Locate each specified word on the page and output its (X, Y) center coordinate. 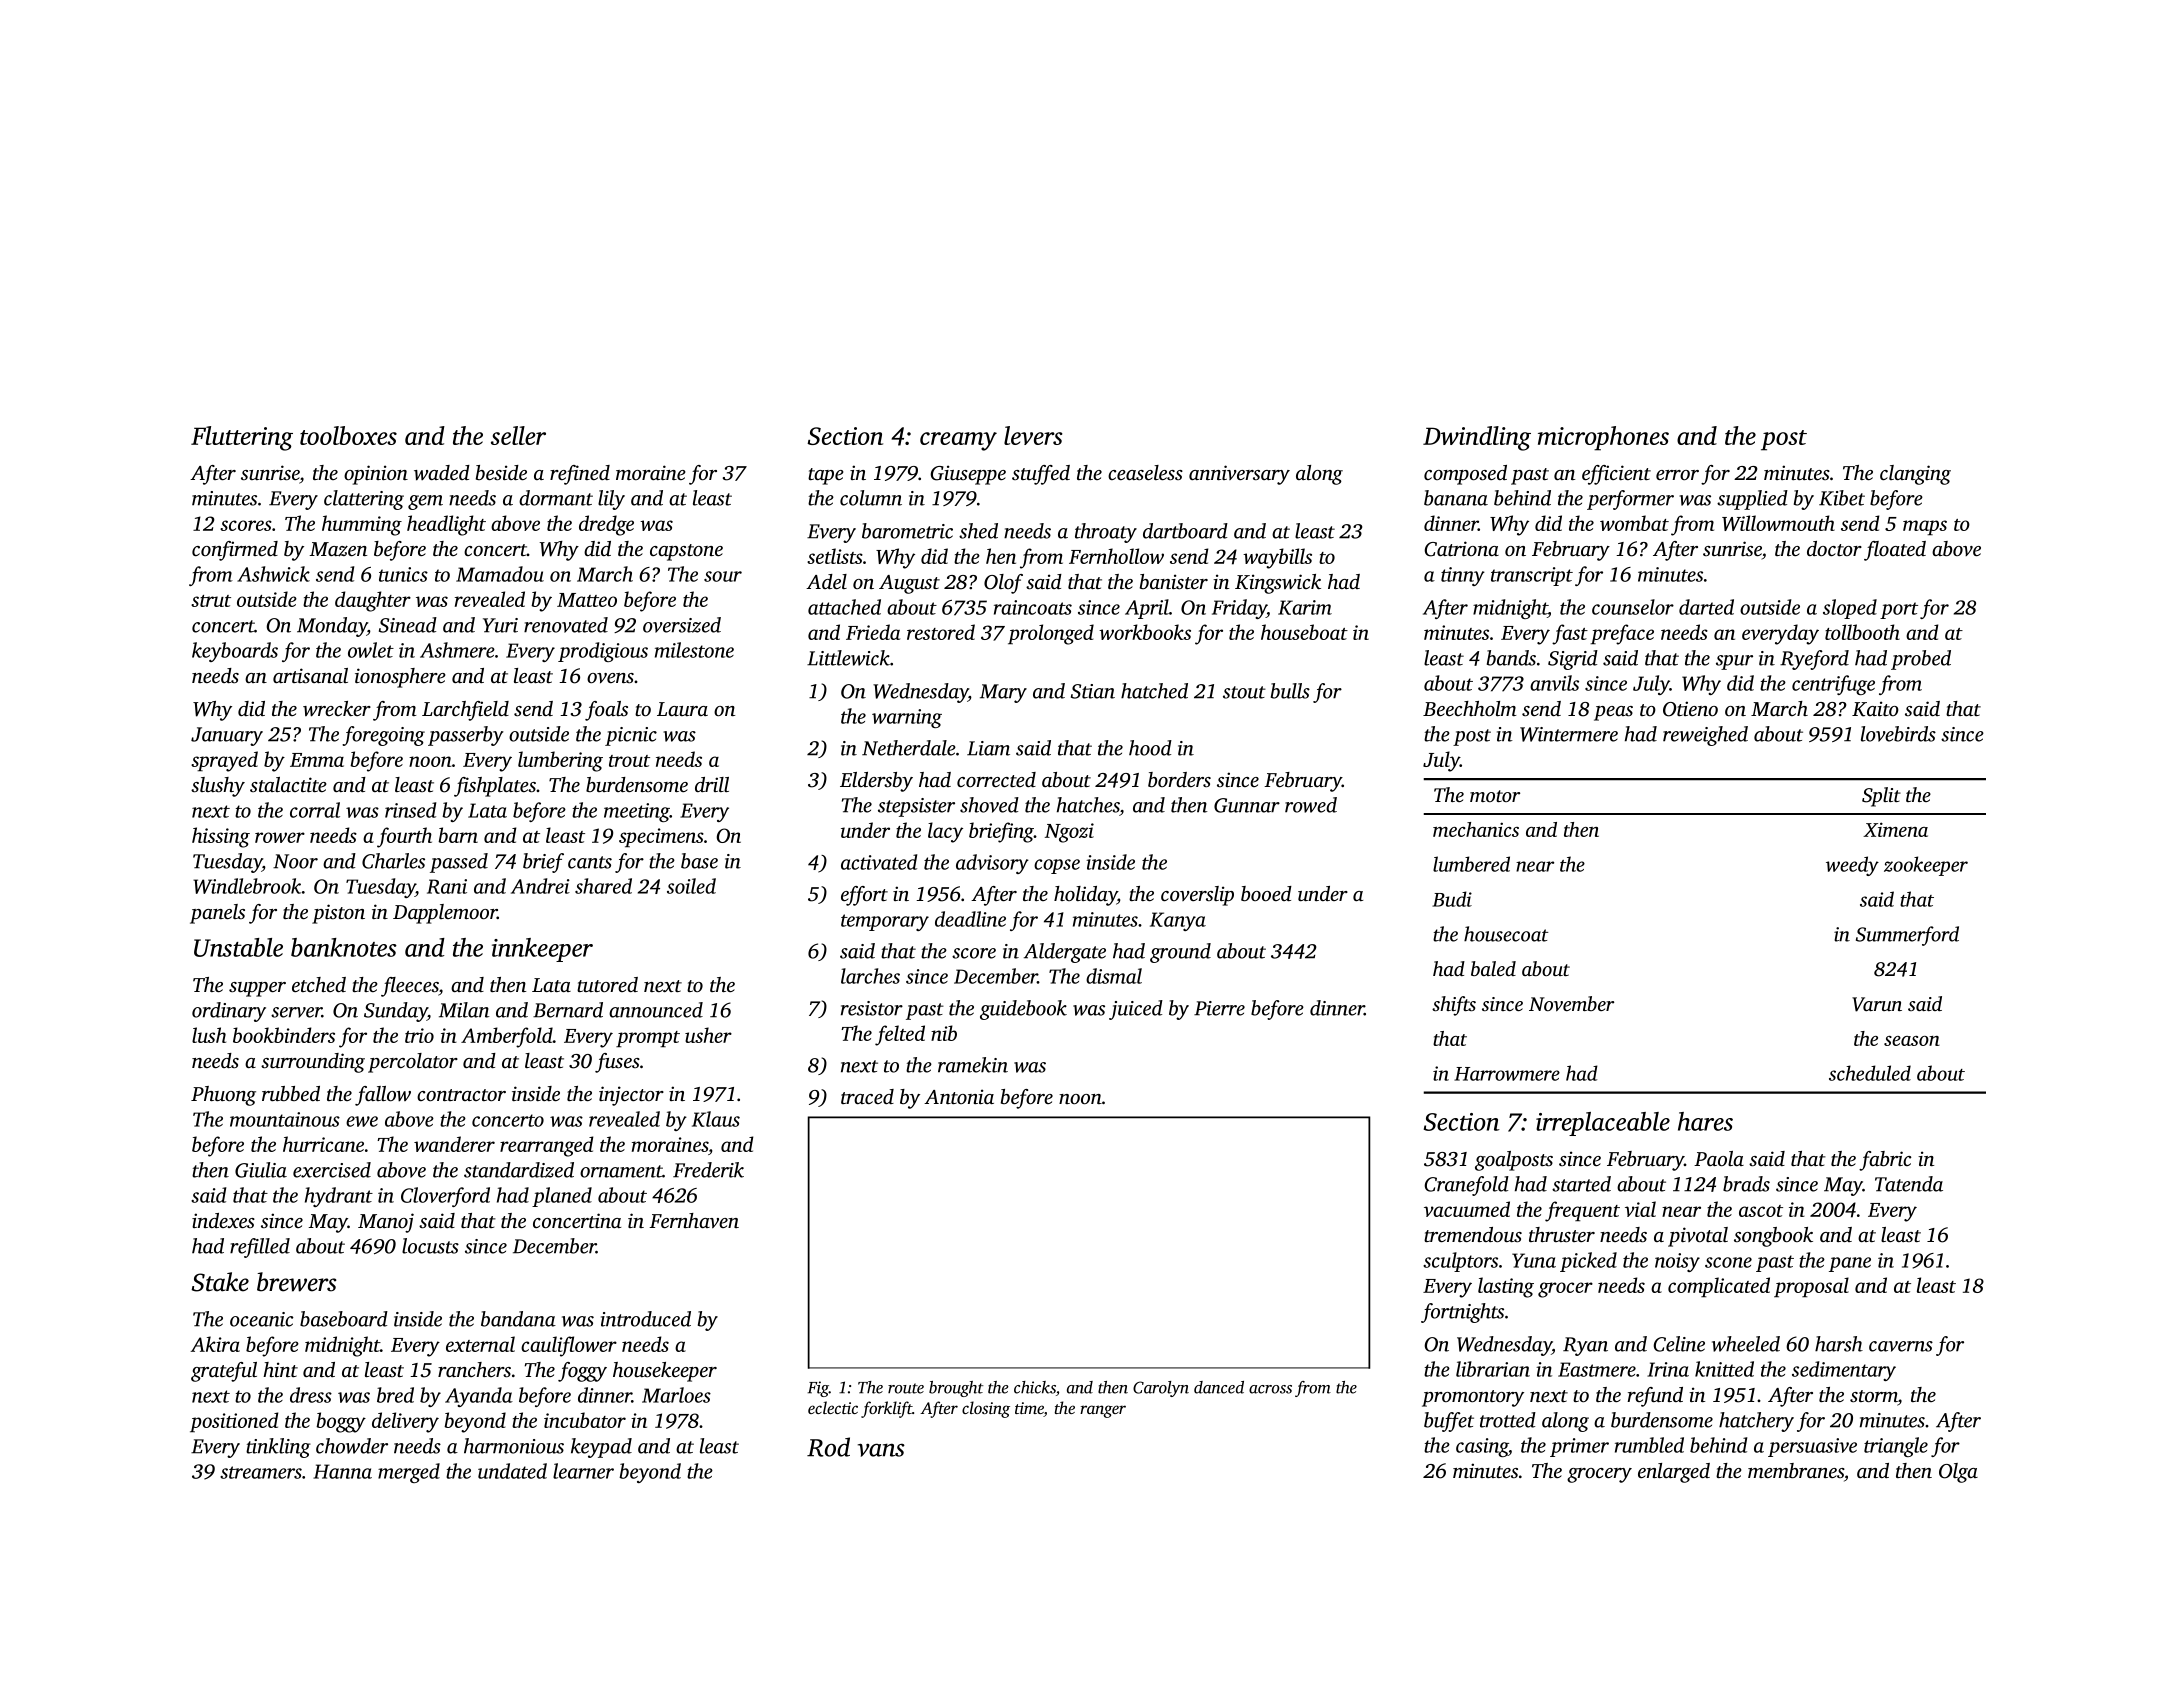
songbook (1773, 1237)
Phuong (223, 1096)
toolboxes (348, 435)
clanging (1915, 475)
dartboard (1185, 531)
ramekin (973, 1065)
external (480, 1344)
